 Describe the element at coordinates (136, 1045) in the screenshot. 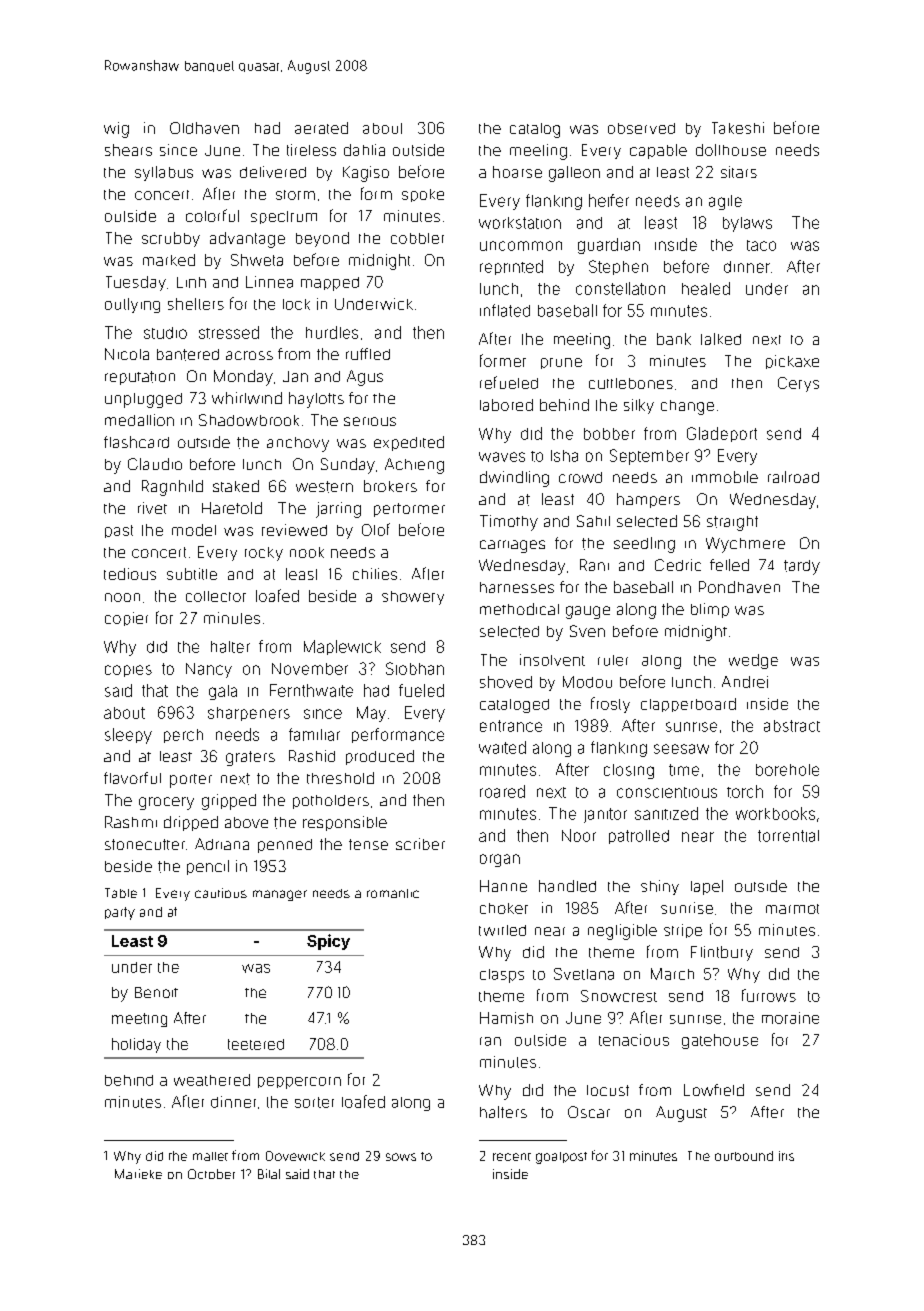

I see `holiday` at that location.
